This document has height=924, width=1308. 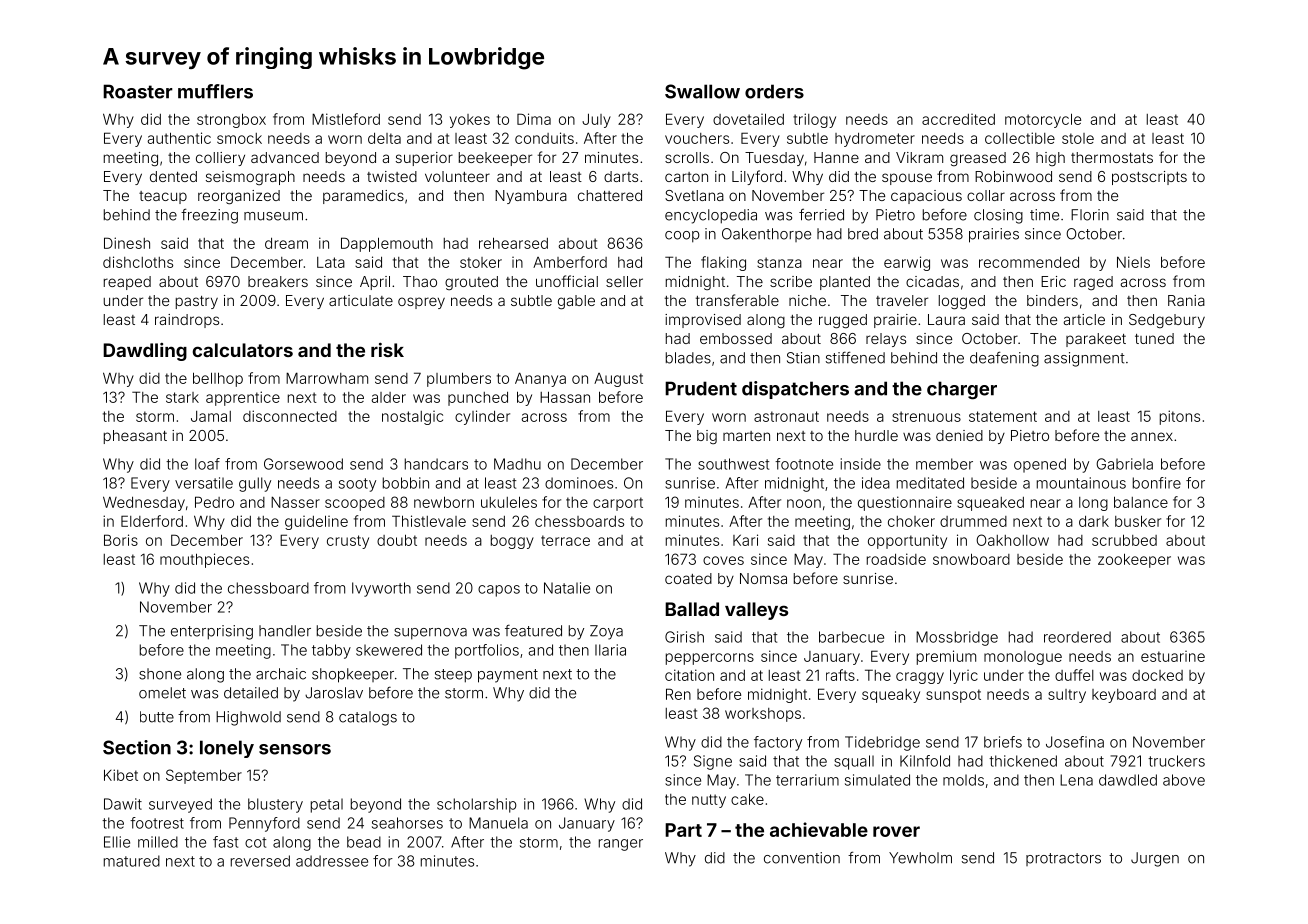 I want to click on orders, so click(x=774, y=91).
